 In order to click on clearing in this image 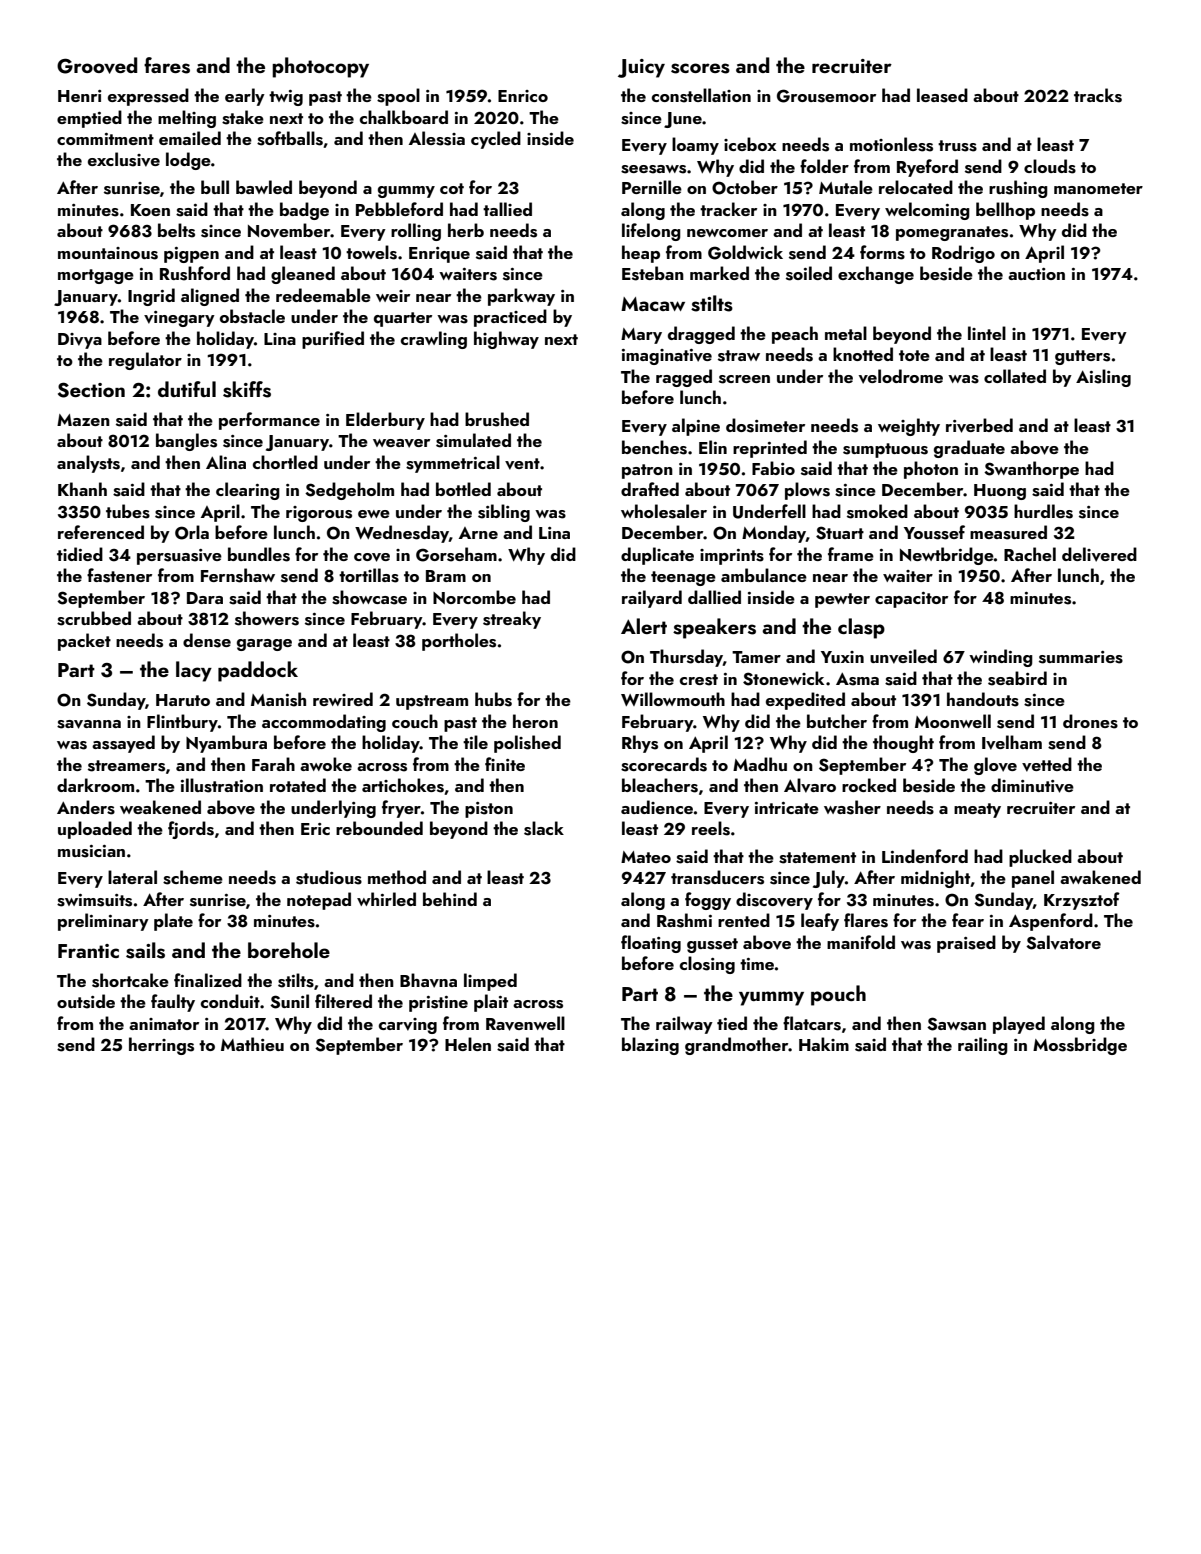, I will do `click(248, 491)`.
